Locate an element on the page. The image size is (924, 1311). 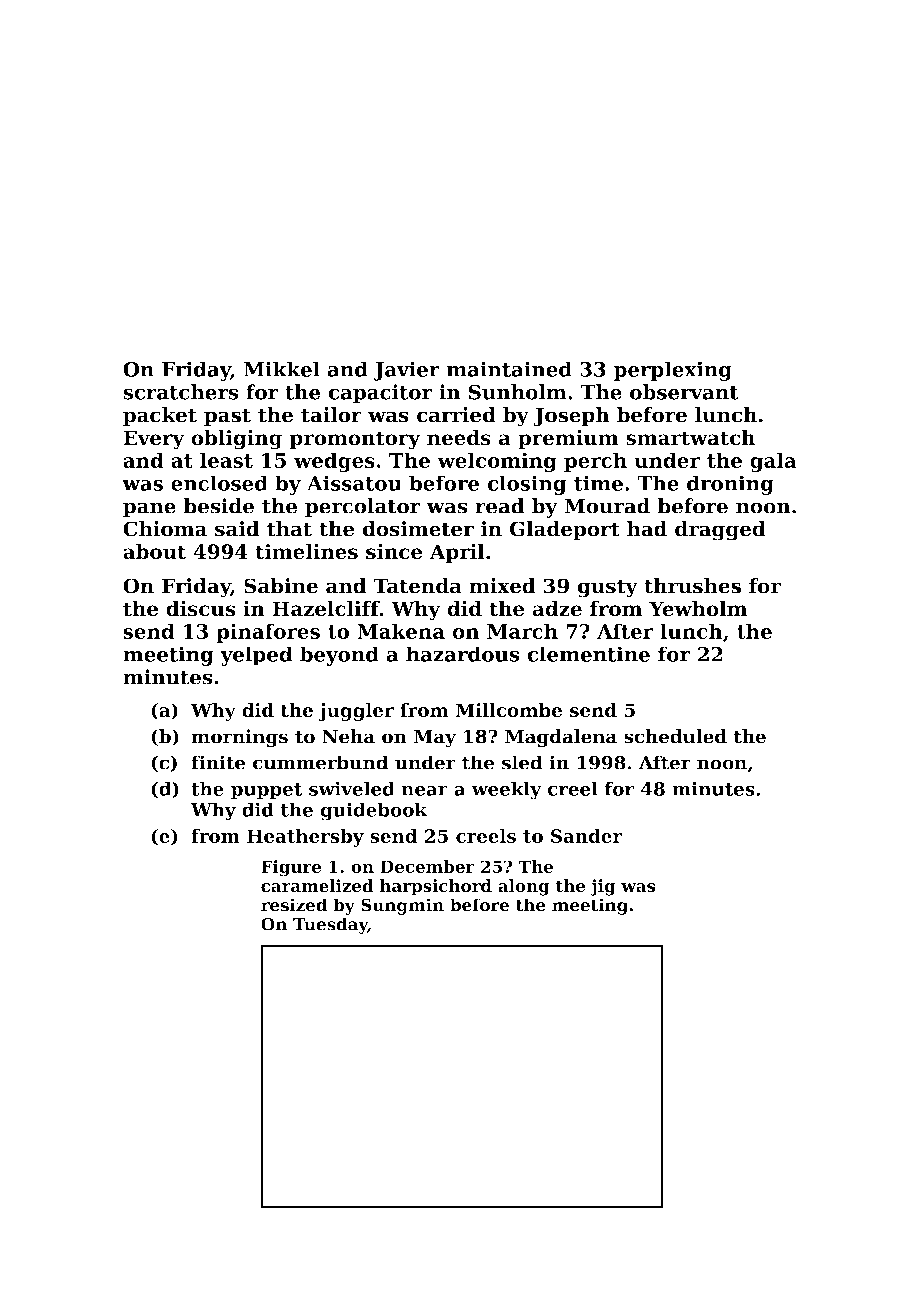
Sungmin is located at coordinates (402, 906).
